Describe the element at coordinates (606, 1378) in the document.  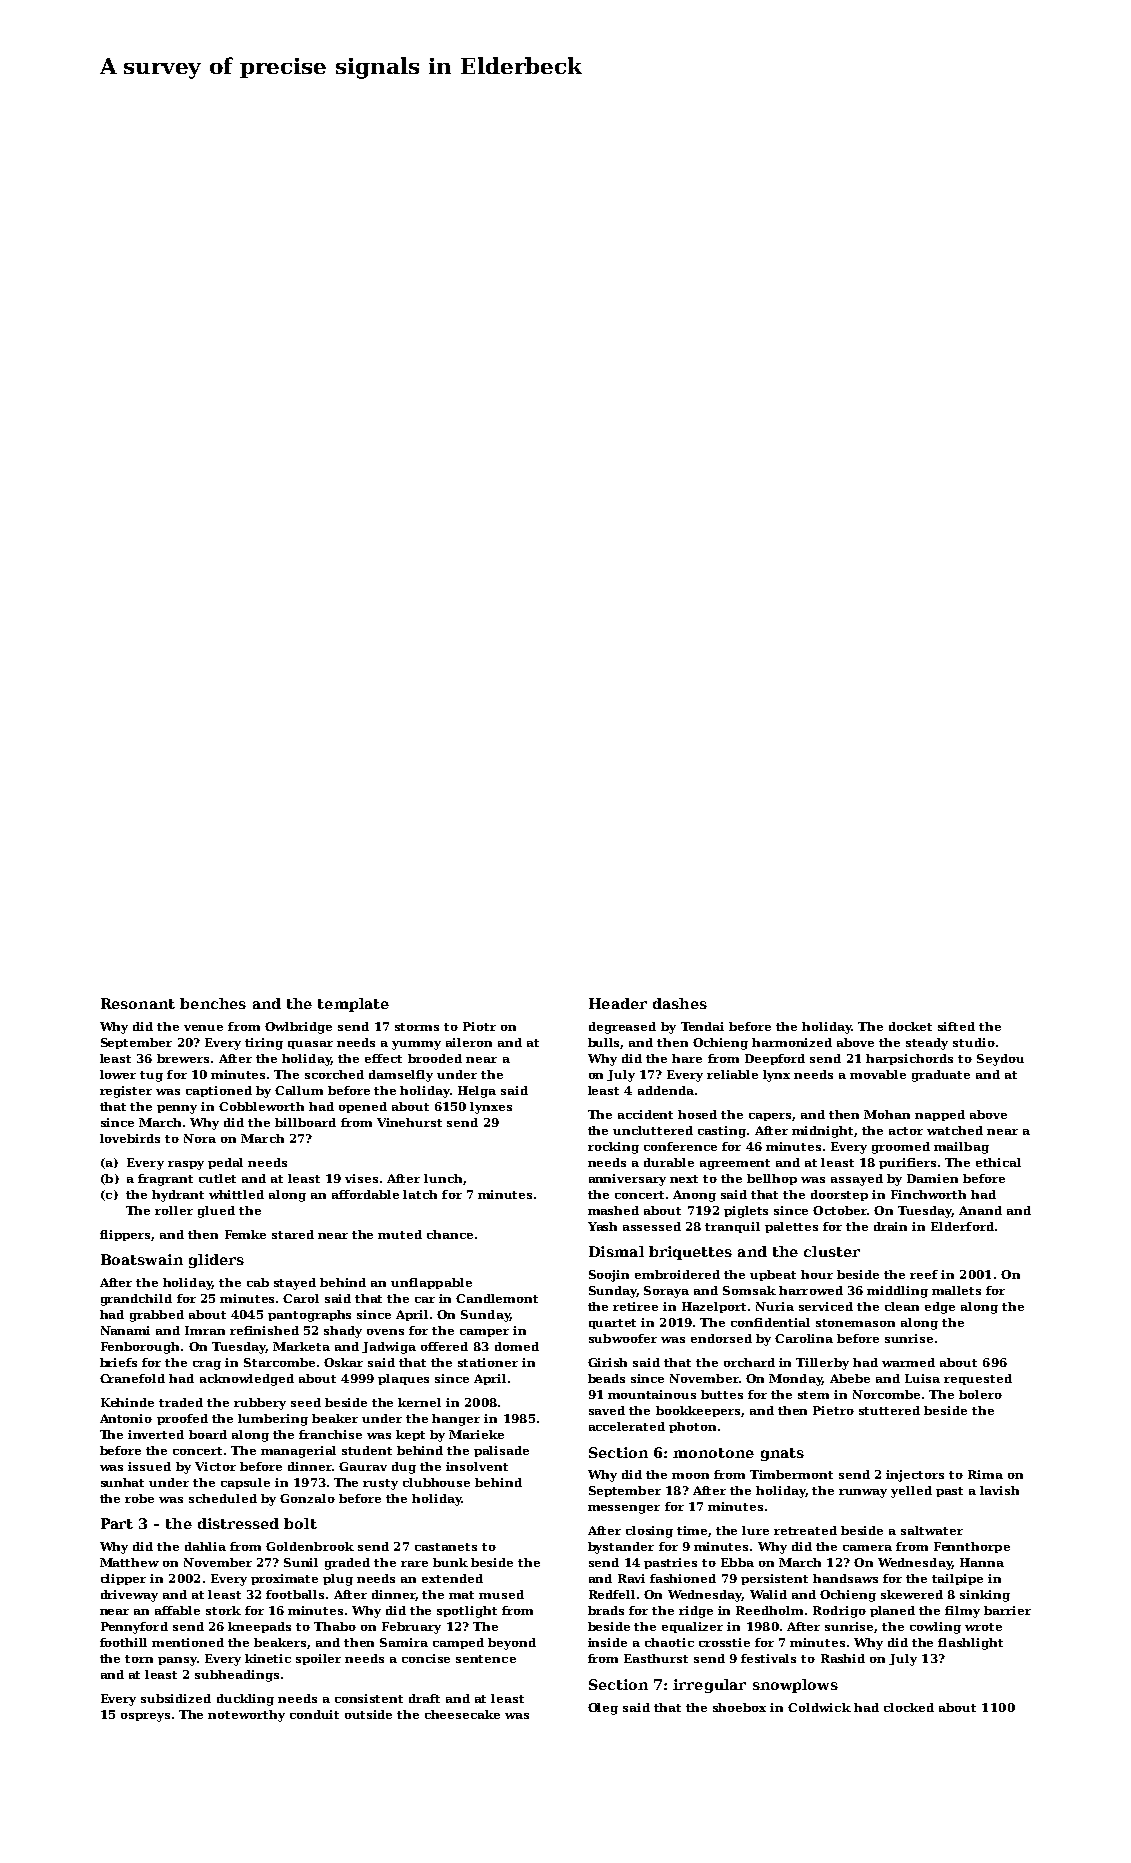
I see `beads` at that location.
